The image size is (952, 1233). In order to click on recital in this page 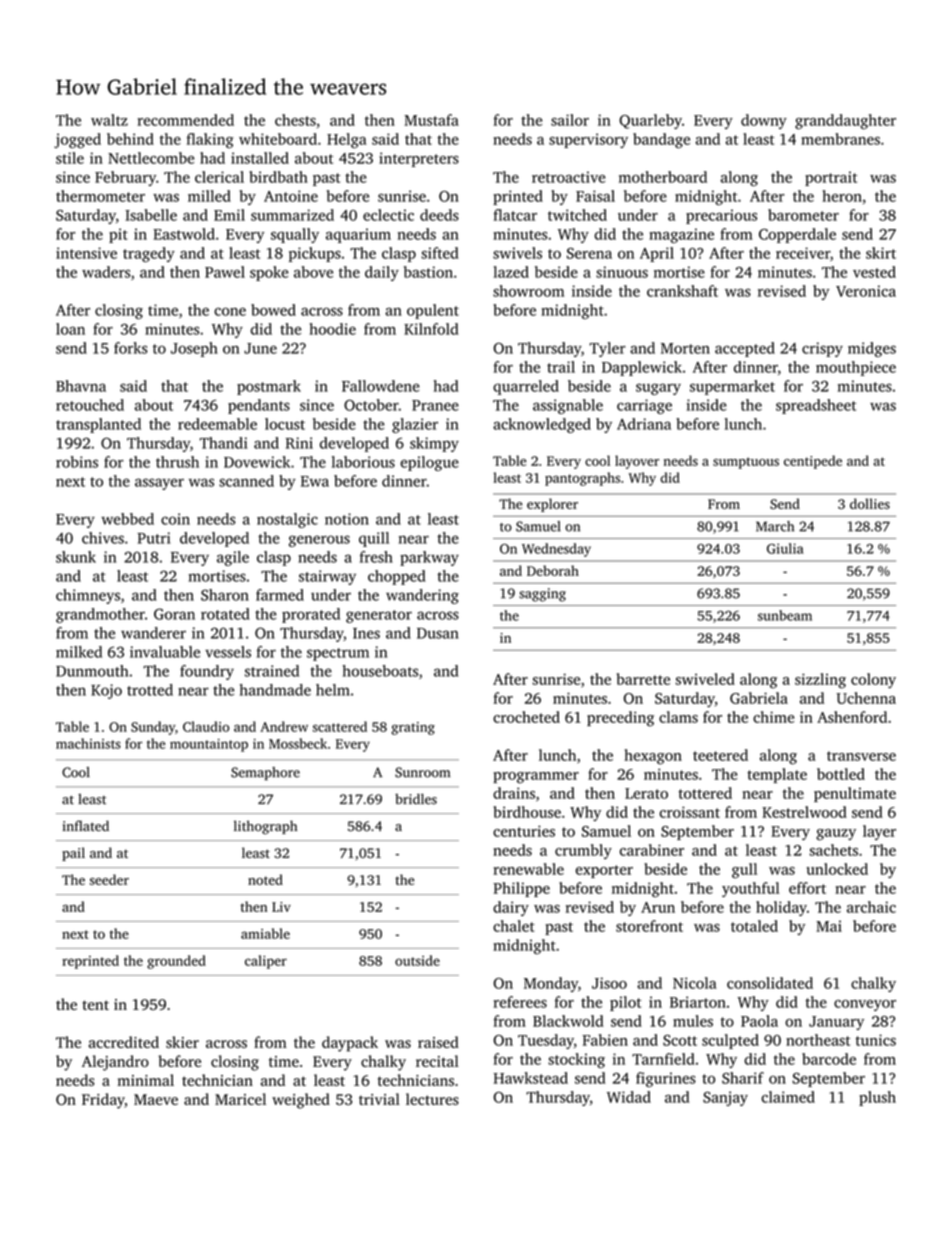, I will do `click(437, 1061)`.
